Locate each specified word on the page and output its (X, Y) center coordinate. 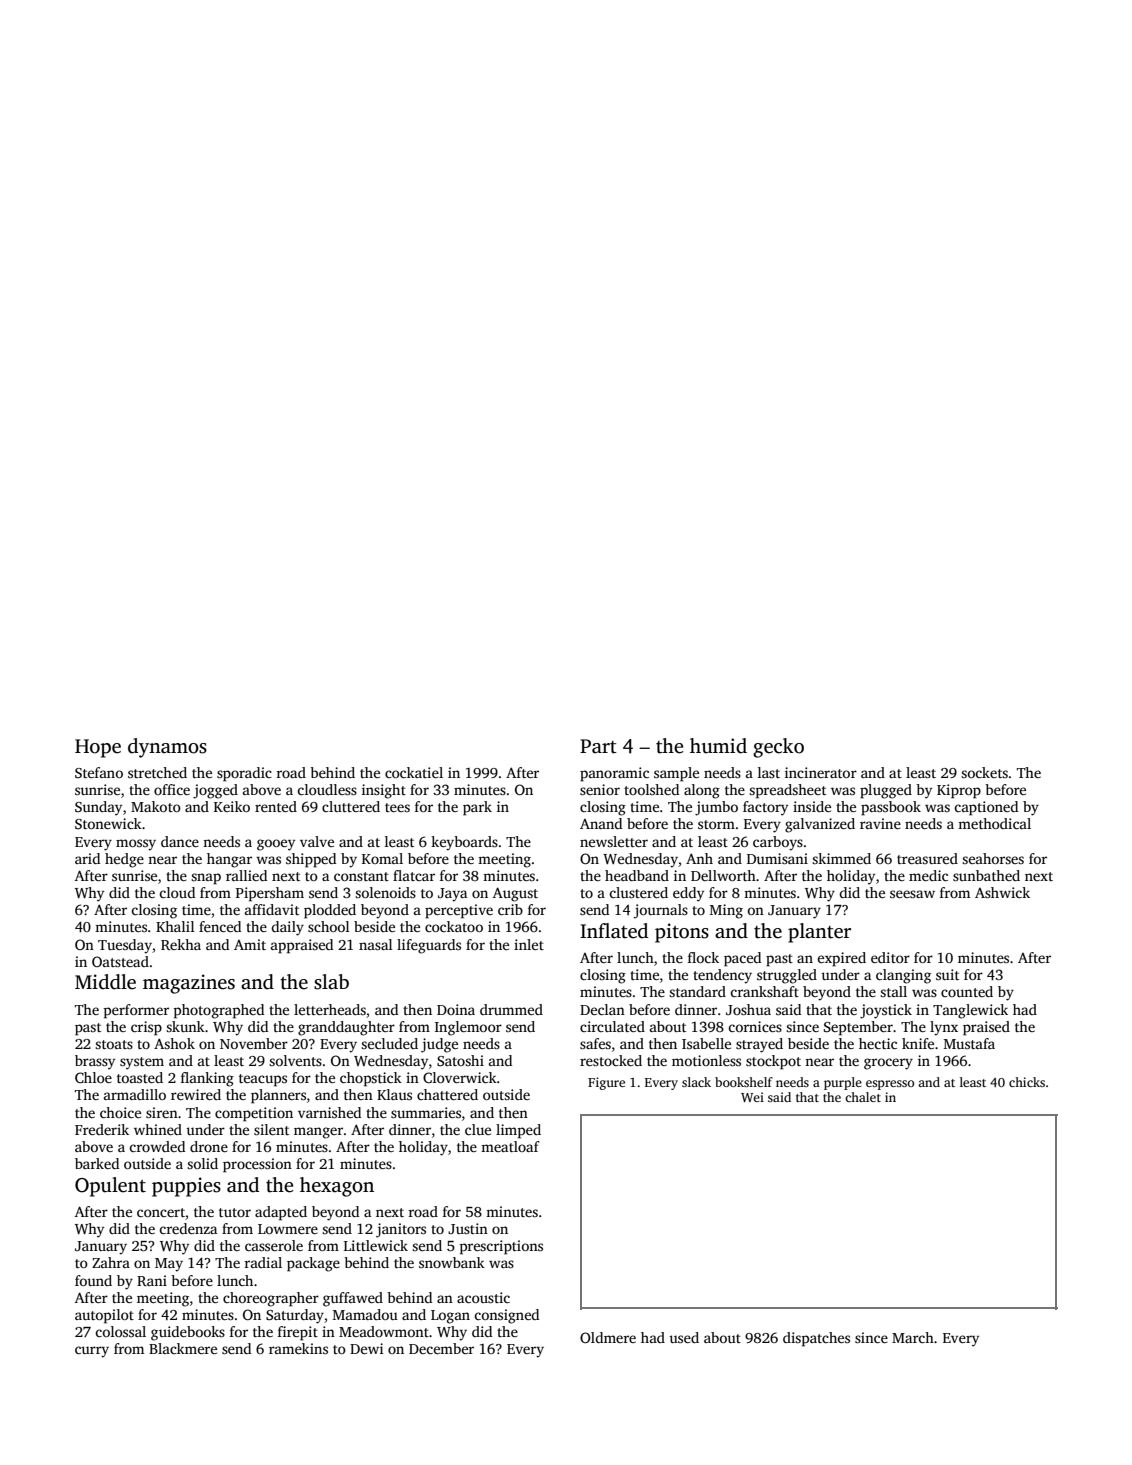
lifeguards (429, 946)
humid (718, 746)
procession (257, 1165)
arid (87, 858)
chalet (863, 1097)
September (858, 1028)
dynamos (167, 748)
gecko (778, 748)
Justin (468, 1228)
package (313, 1264)
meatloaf (510, 1146)
